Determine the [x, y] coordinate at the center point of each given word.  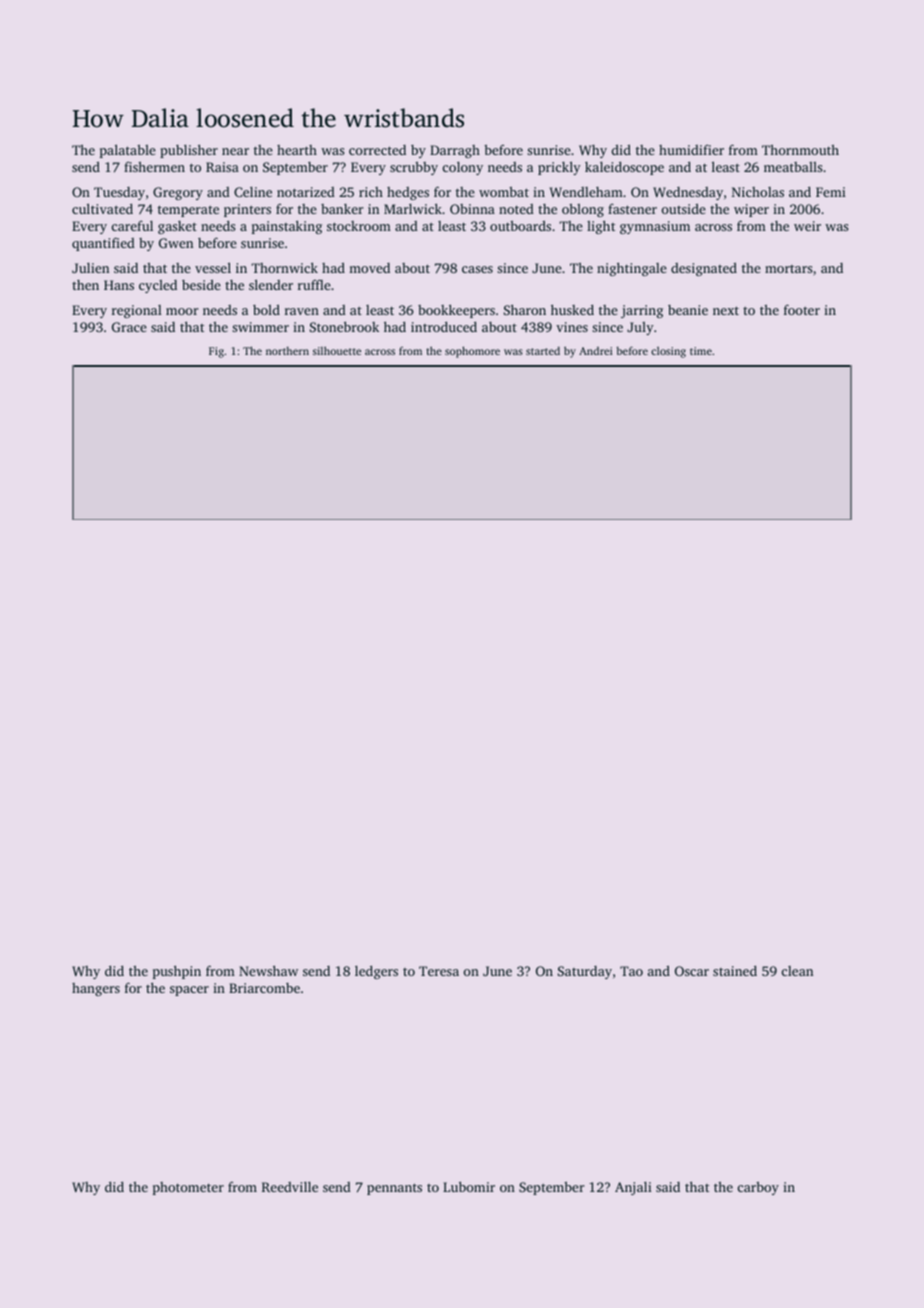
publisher [189, 151]
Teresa [439, 971]
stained [735, 971]
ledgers [376, 972]
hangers [96, 989]
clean [797, 971]
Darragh [455, 151]
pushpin [177, 972]
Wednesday [688, 193]
